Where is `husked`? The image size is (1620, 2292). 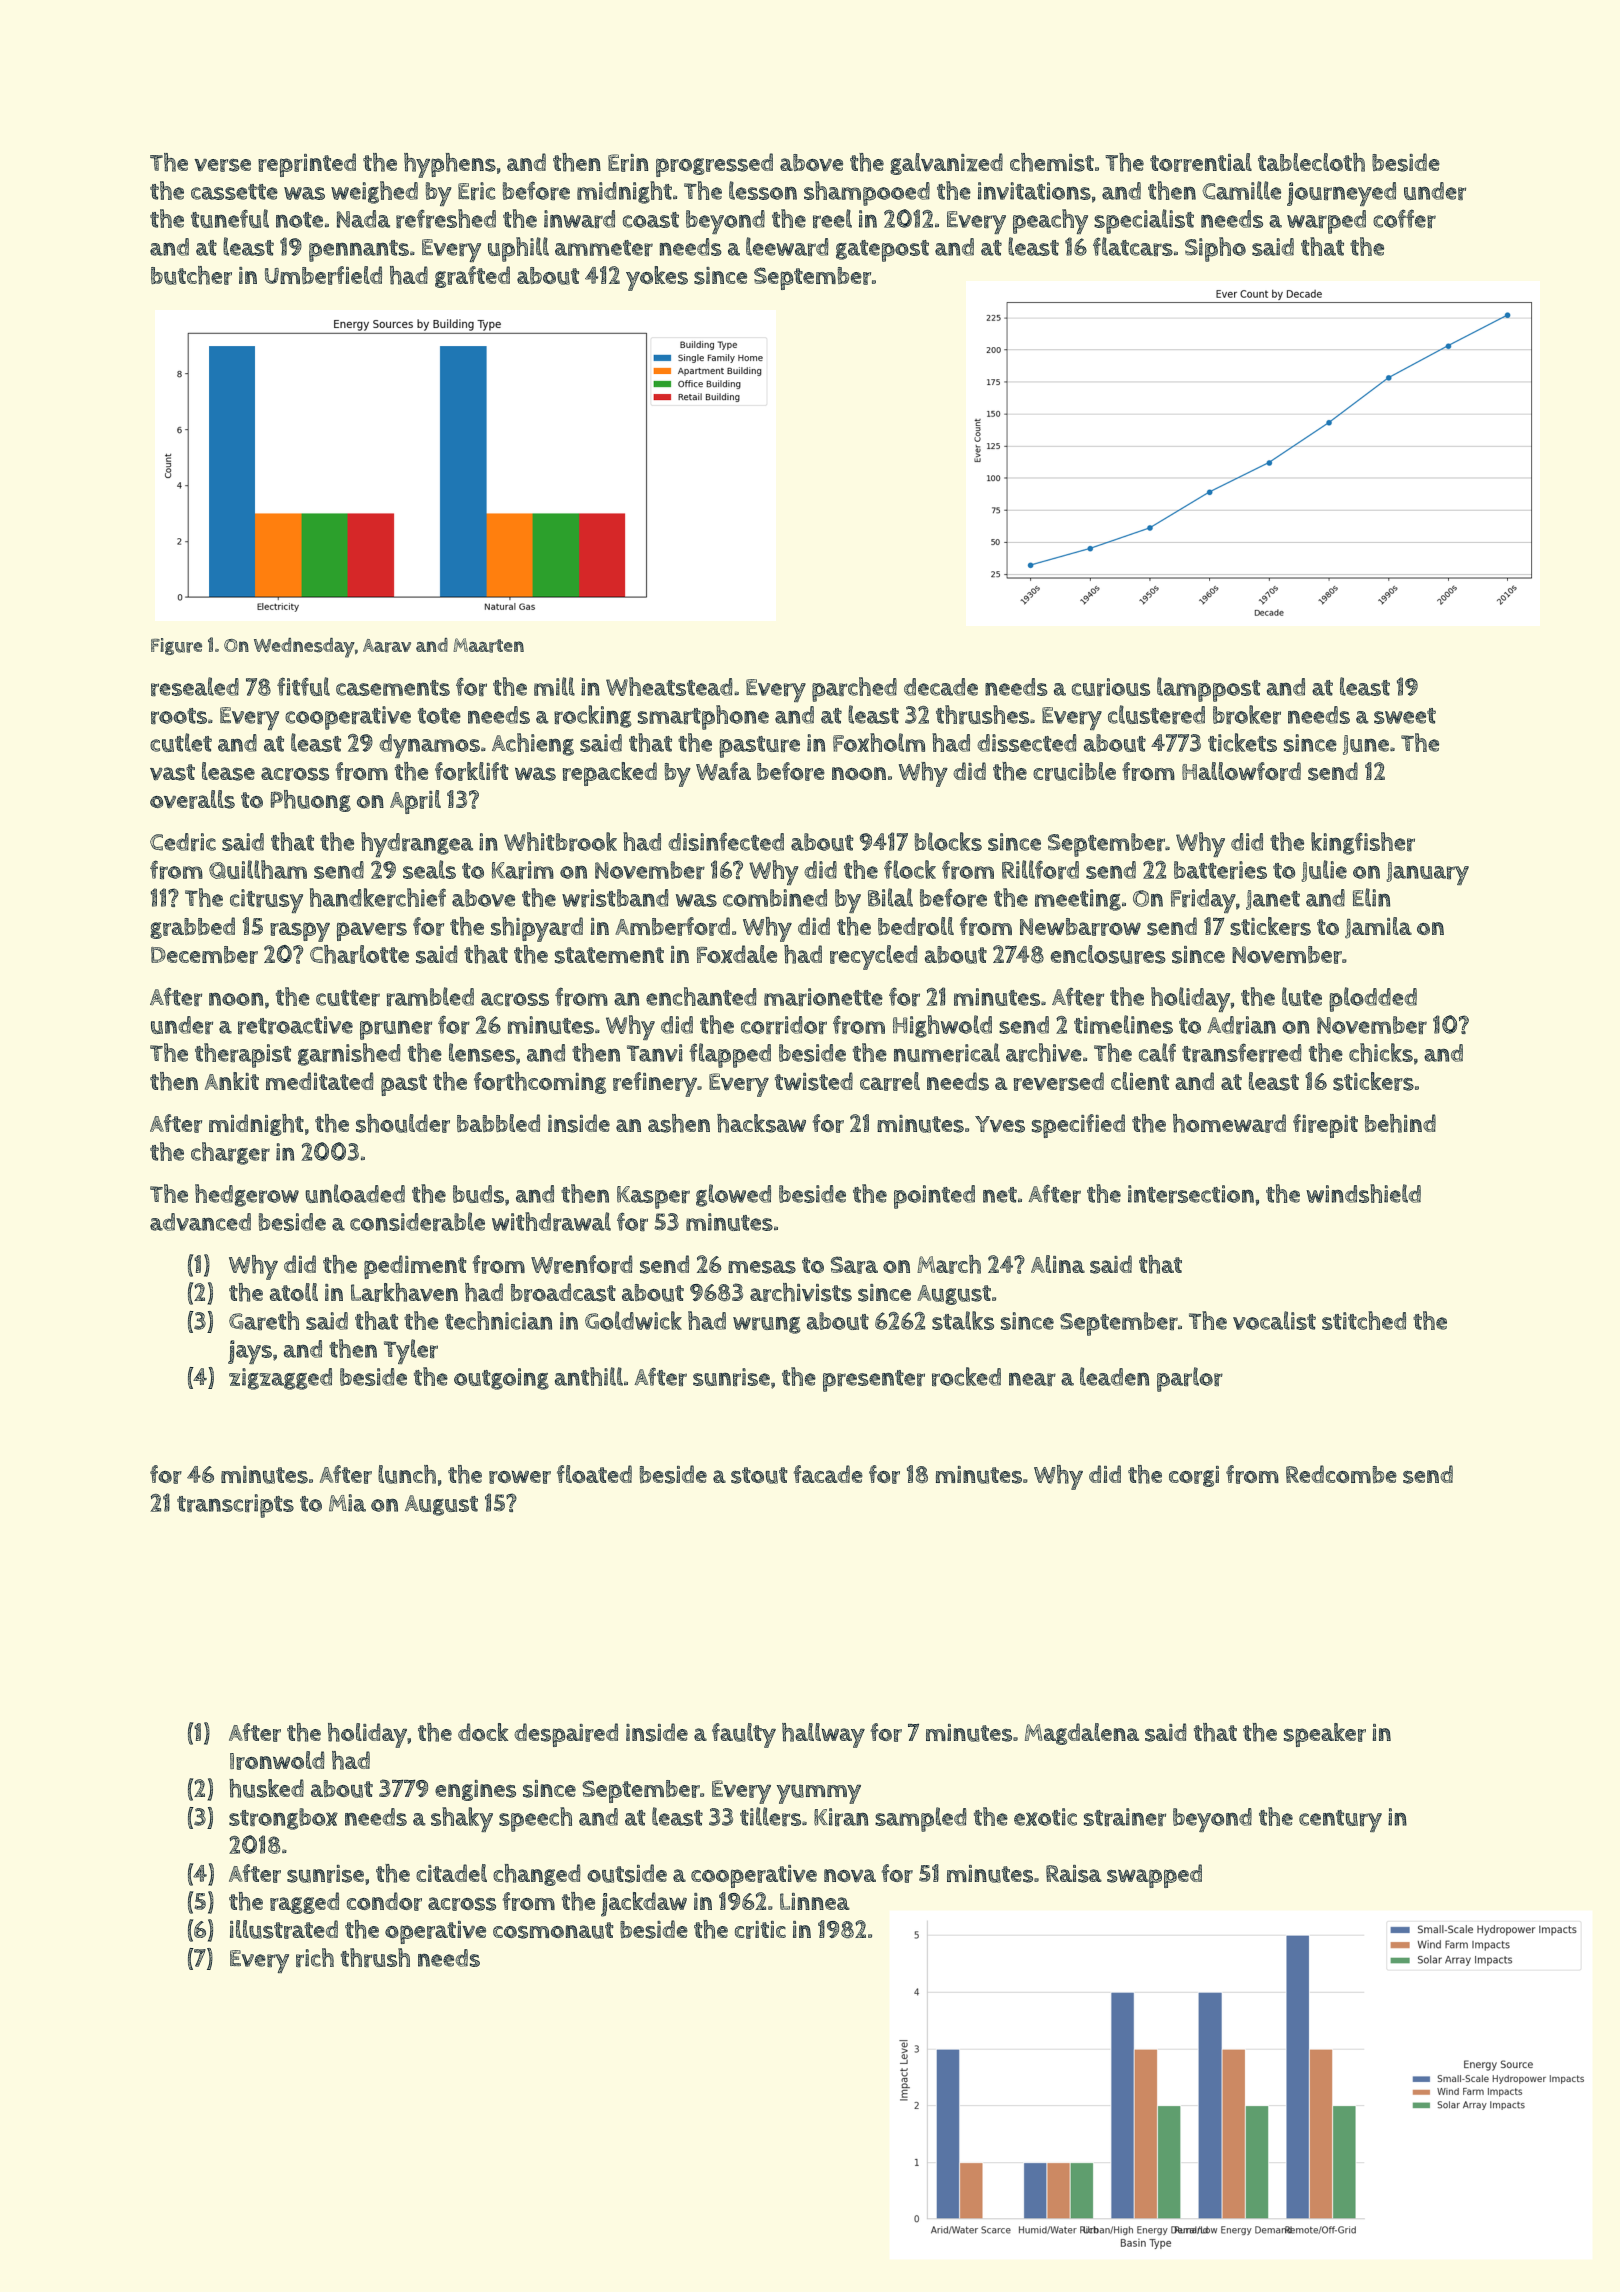 husked is located at coordinates (266, 1788).
